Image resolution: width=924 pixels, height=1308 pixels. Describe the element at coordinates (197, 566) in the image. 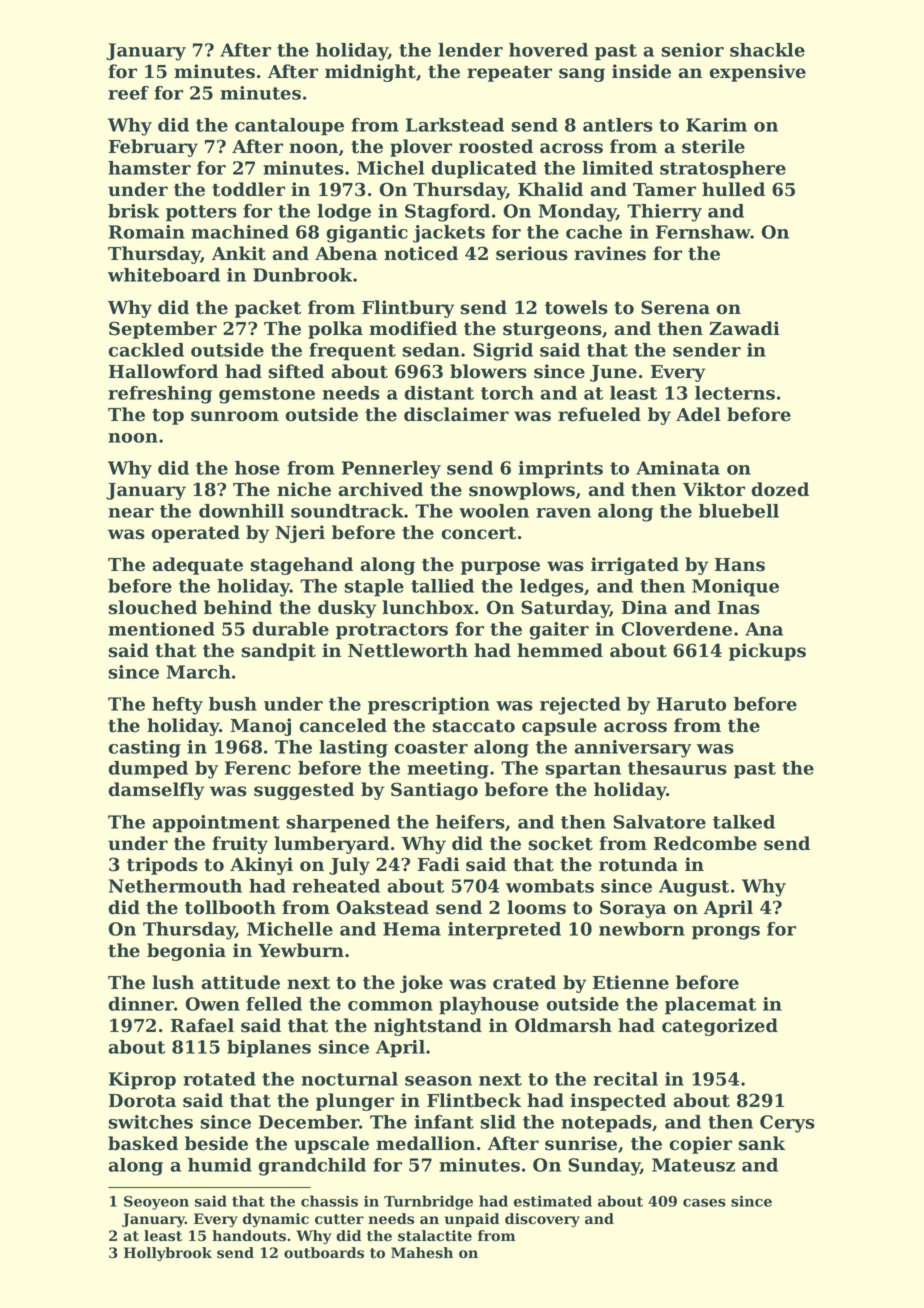

I see `adequate` at that location.
